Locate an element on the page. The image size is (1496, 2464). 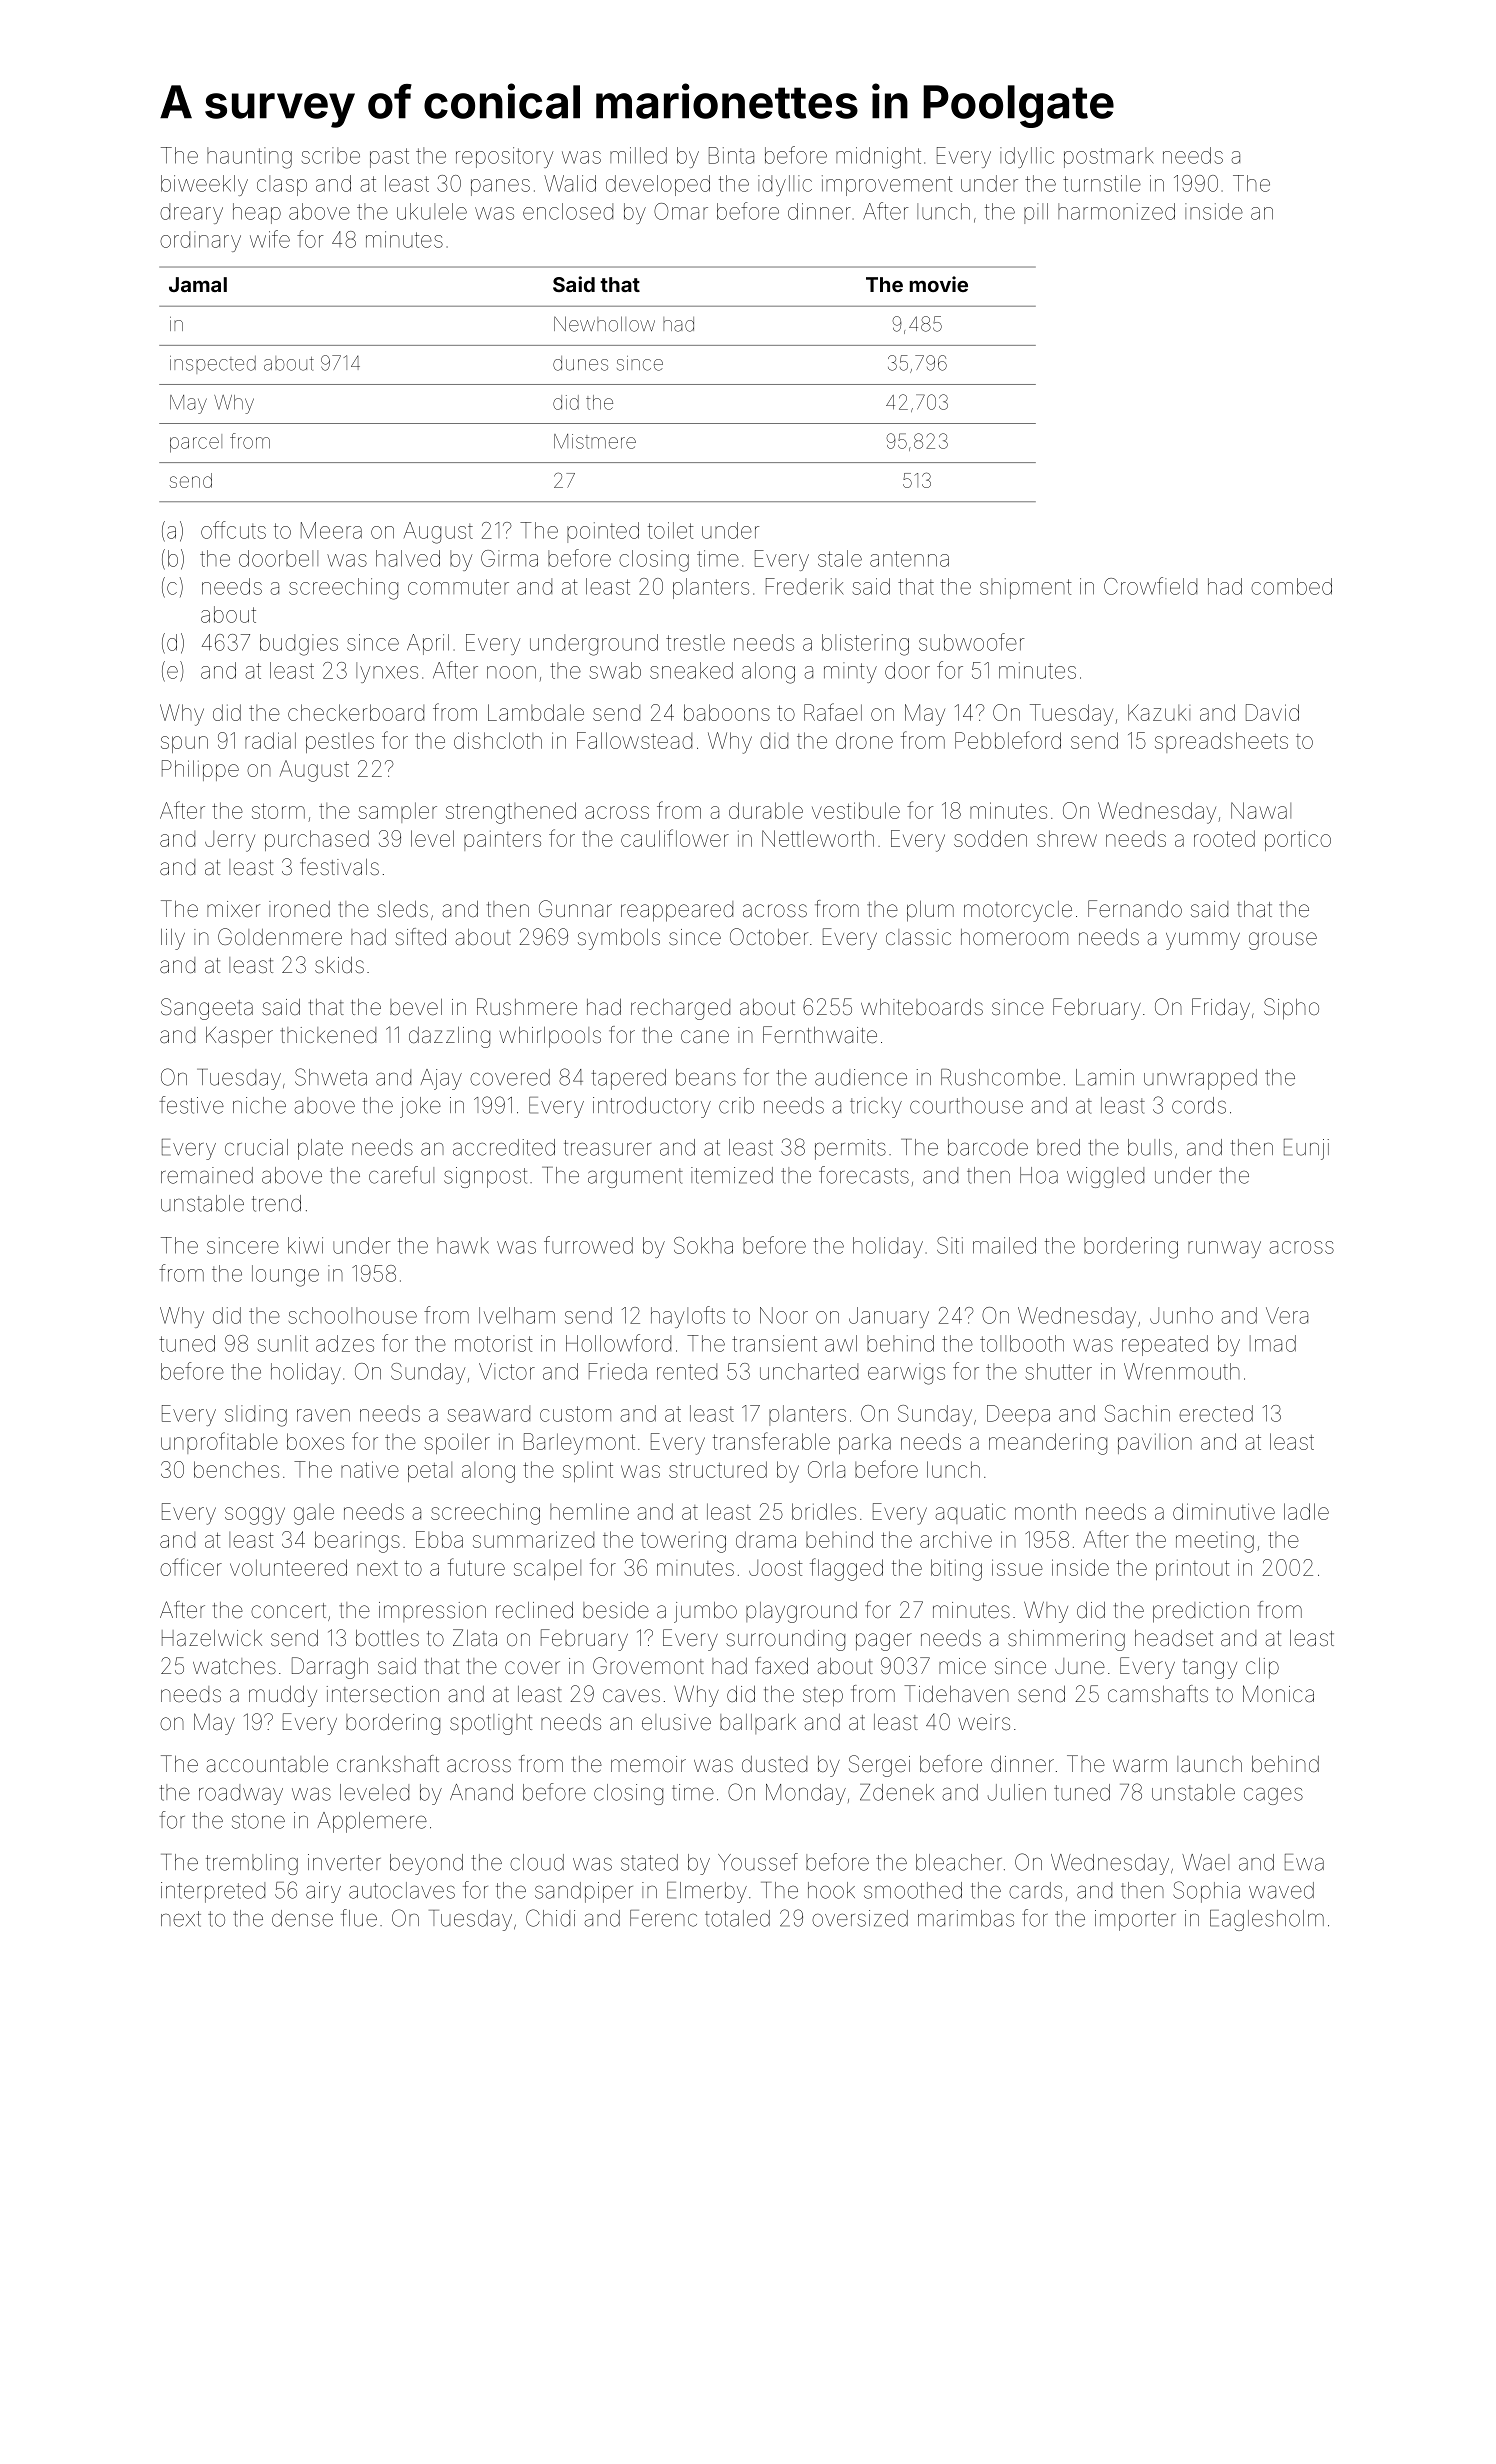
shipment is located at coordinates (1026, 588).
